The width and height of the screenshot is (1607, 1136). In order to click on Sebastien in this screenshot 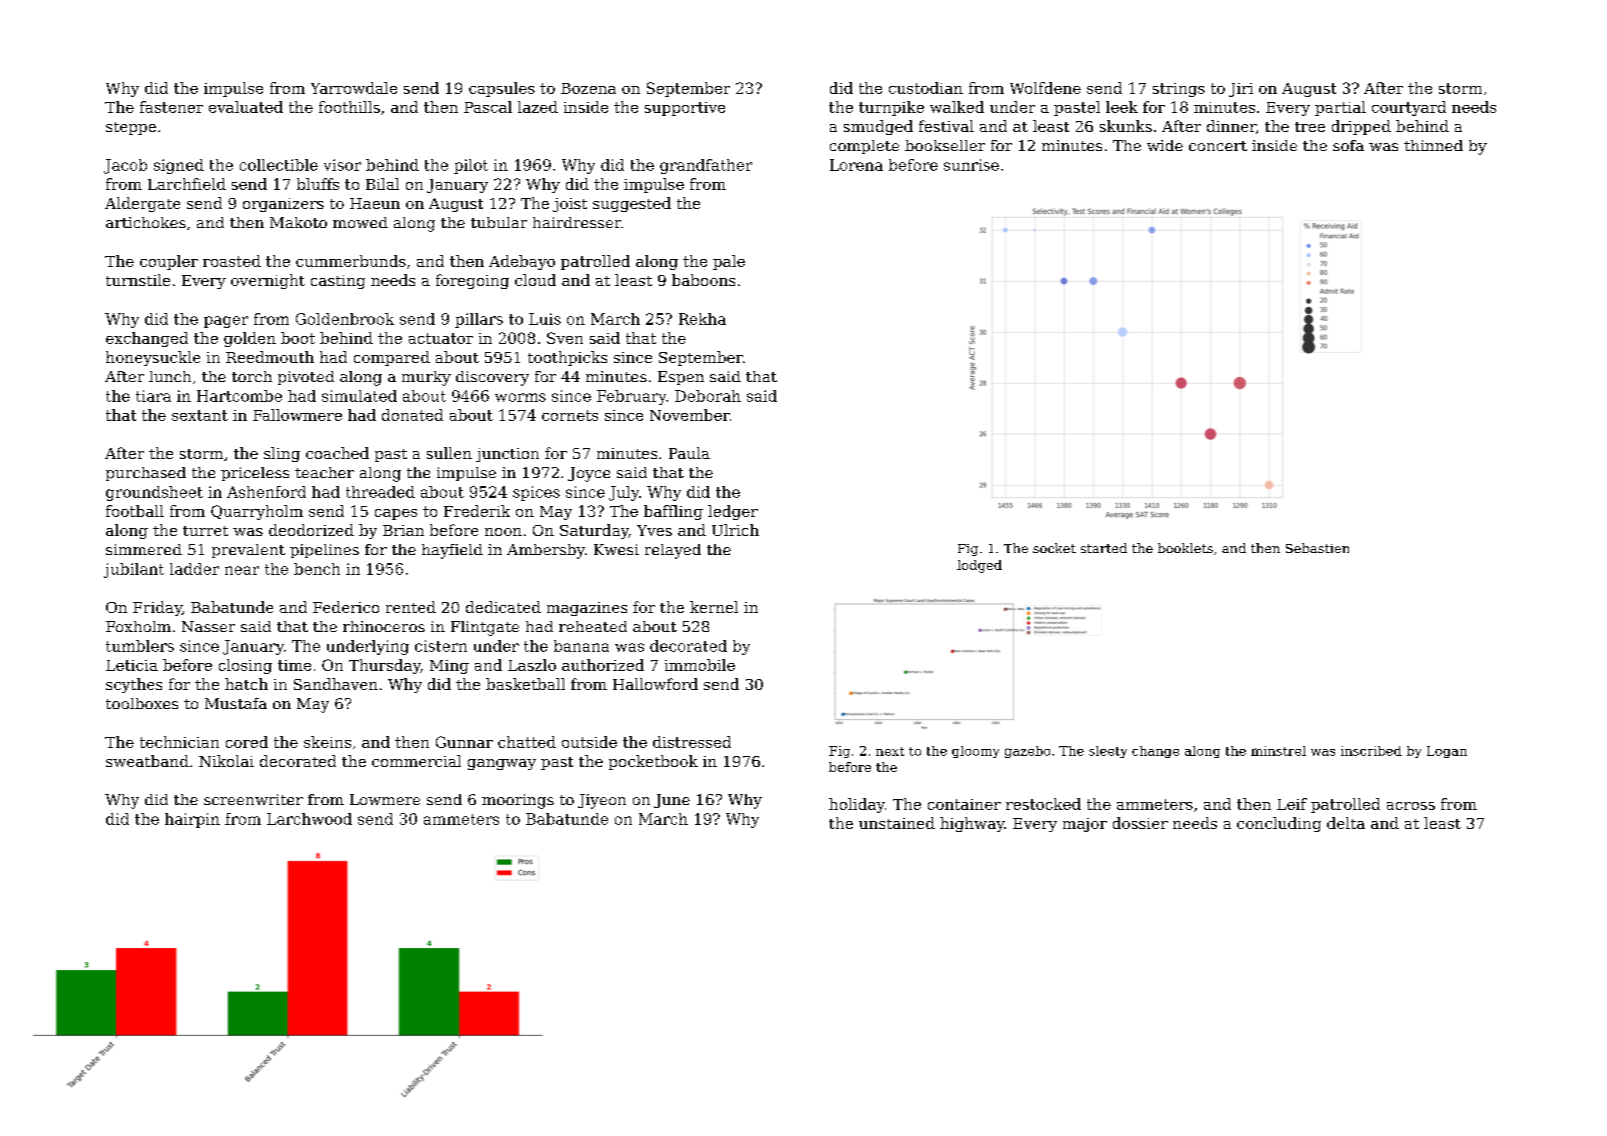, I will do `click(1317, 548)`.
